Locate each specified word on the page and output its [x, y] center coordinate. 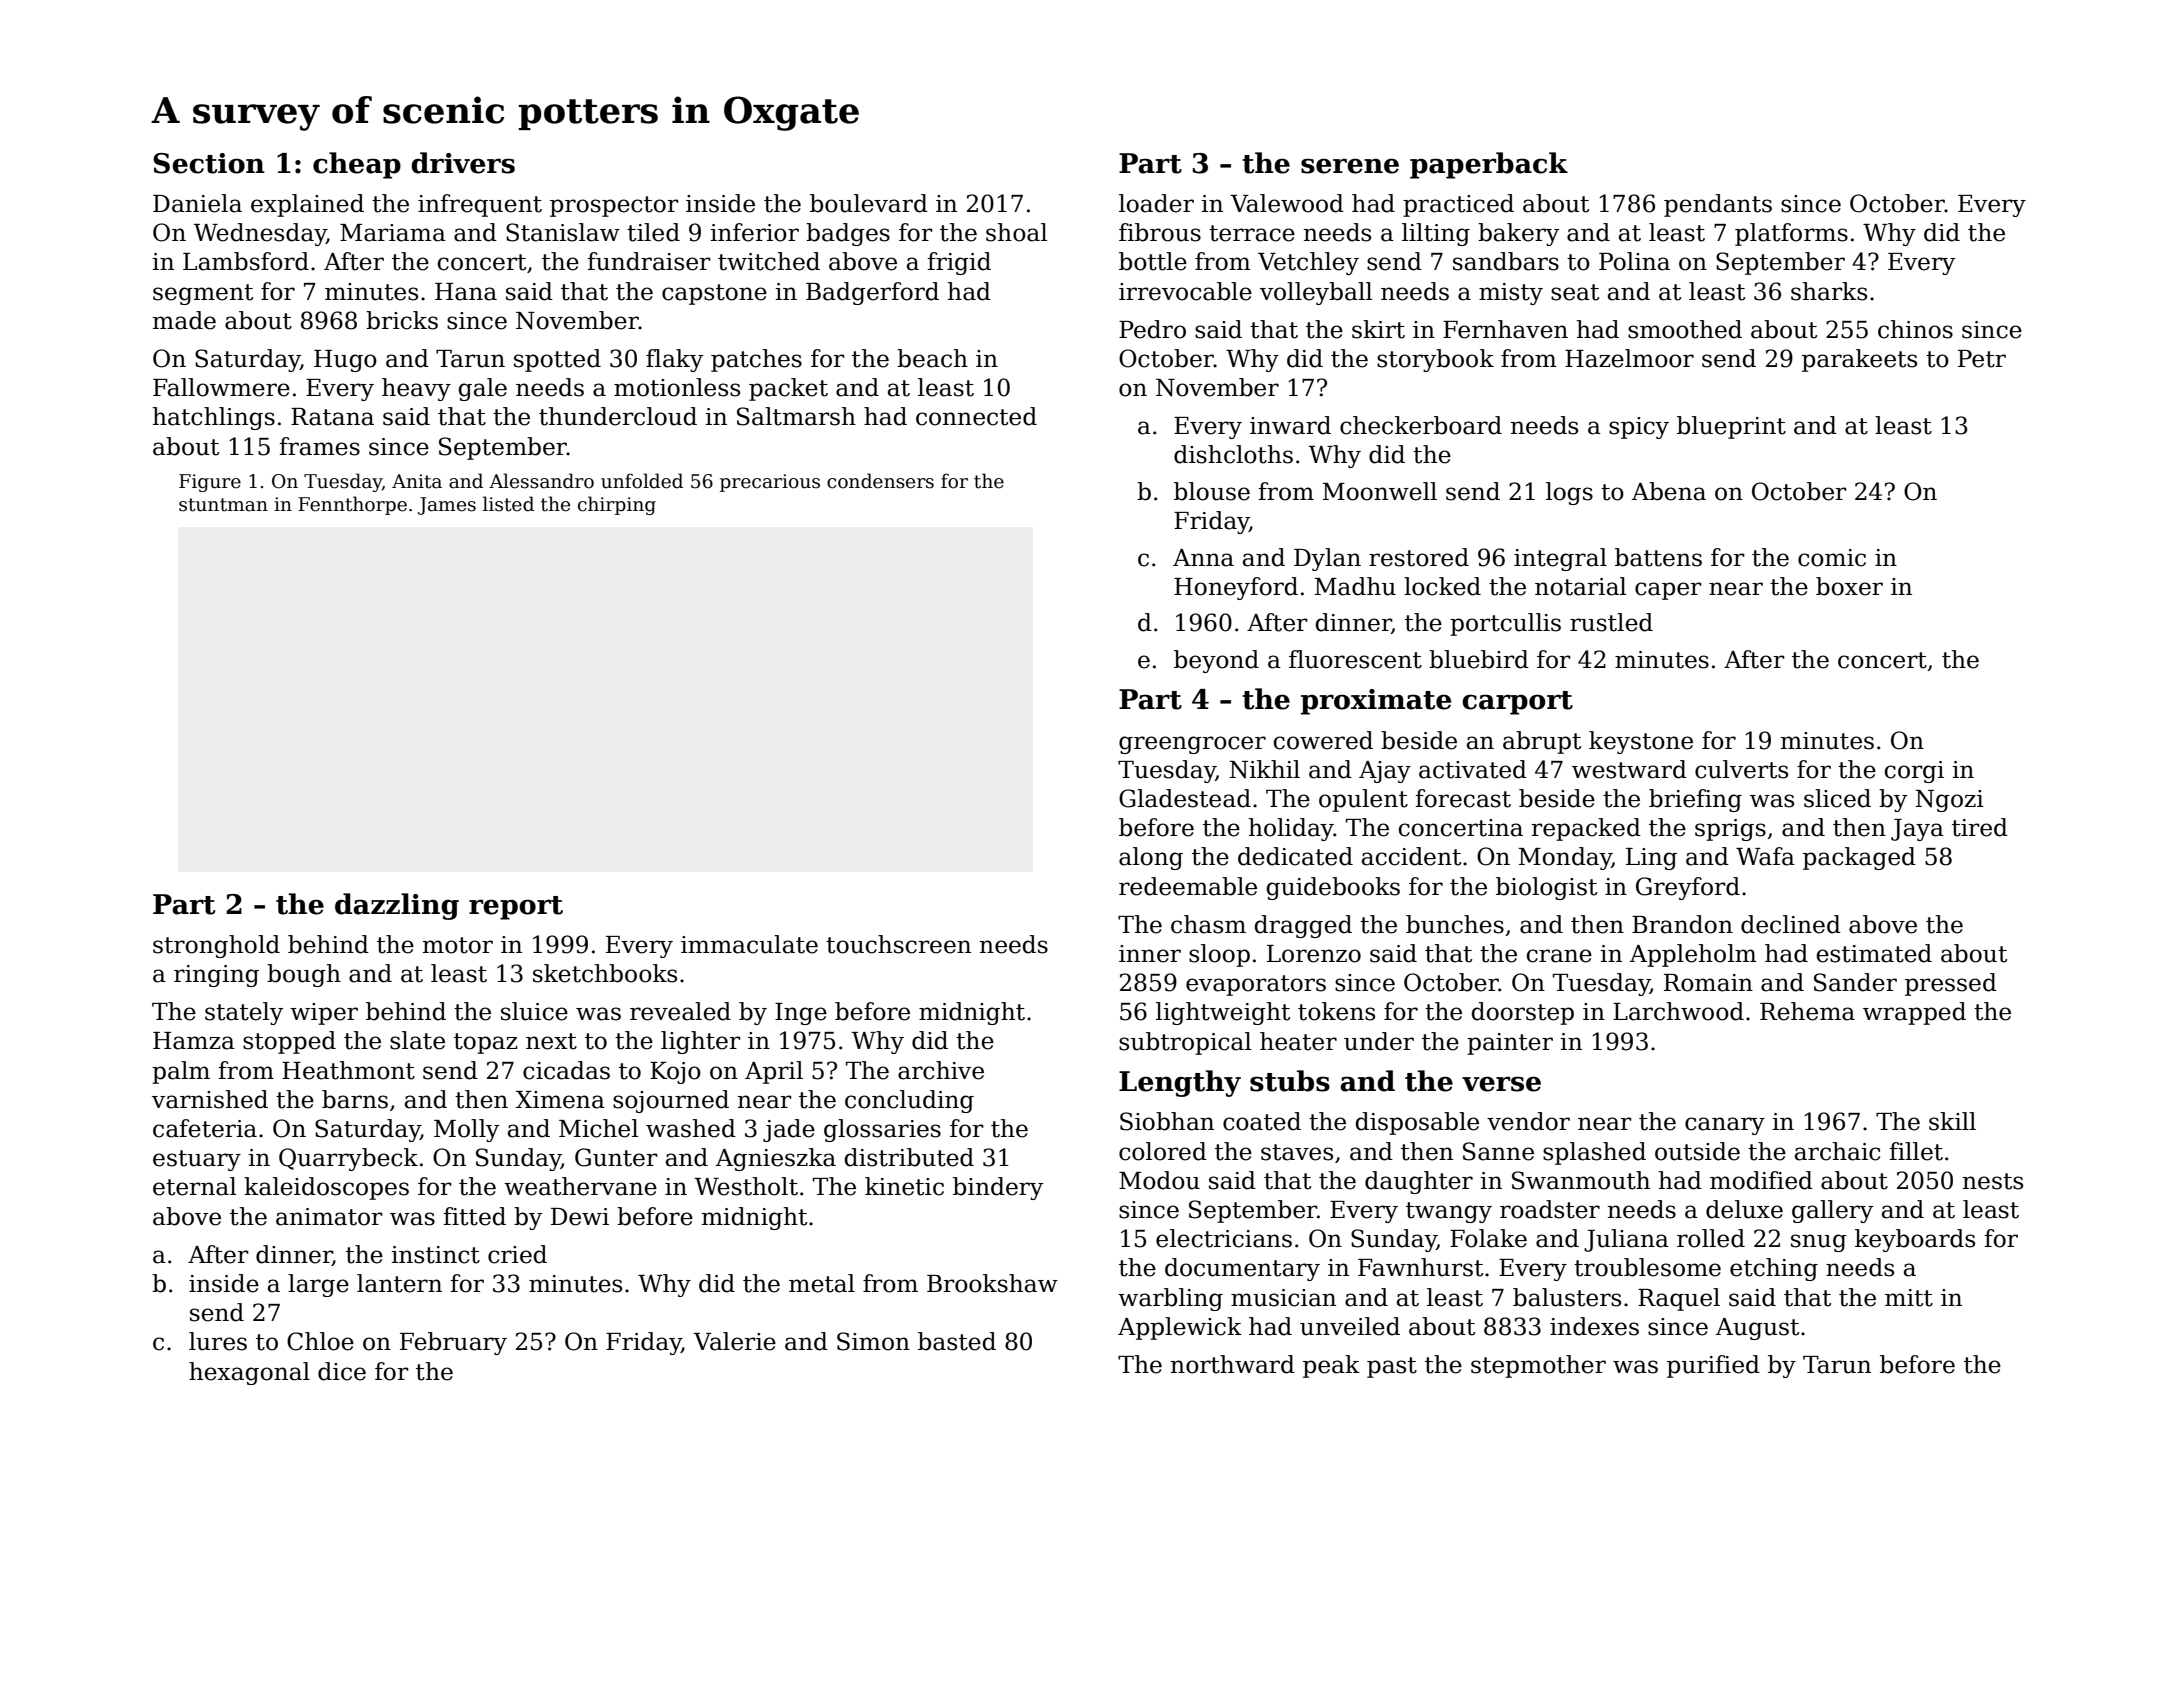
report [516, 908]
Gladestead [1185, 798]
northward [1232, 1364]
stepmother [1538, 1366]
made [184, 320]
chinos [1915, 329]
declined [1791, 924]
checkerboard [1421, 425]
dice [342, 1371]
